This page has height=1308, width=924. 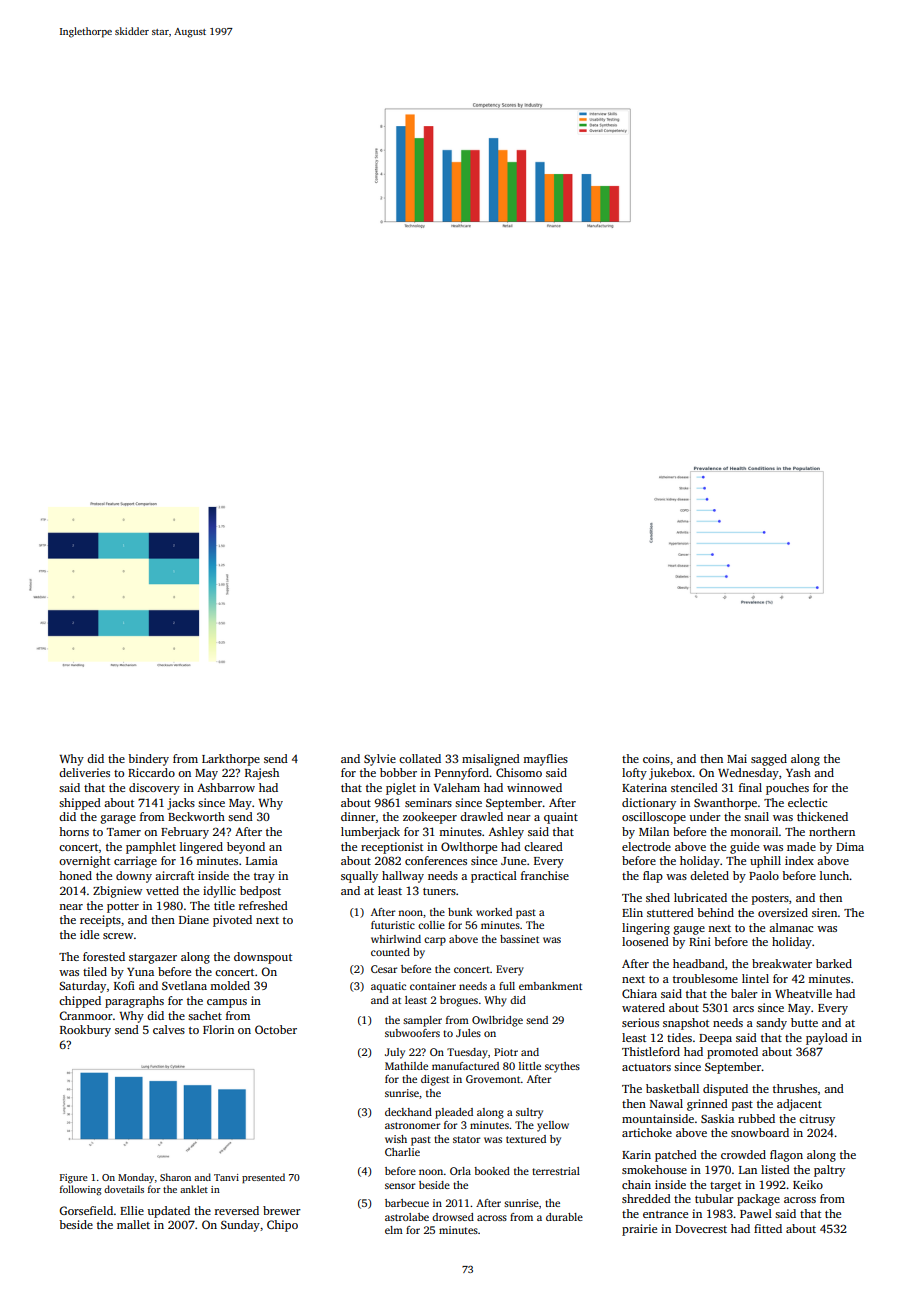 I want to click on watered, so click(x=643, y=1007).
